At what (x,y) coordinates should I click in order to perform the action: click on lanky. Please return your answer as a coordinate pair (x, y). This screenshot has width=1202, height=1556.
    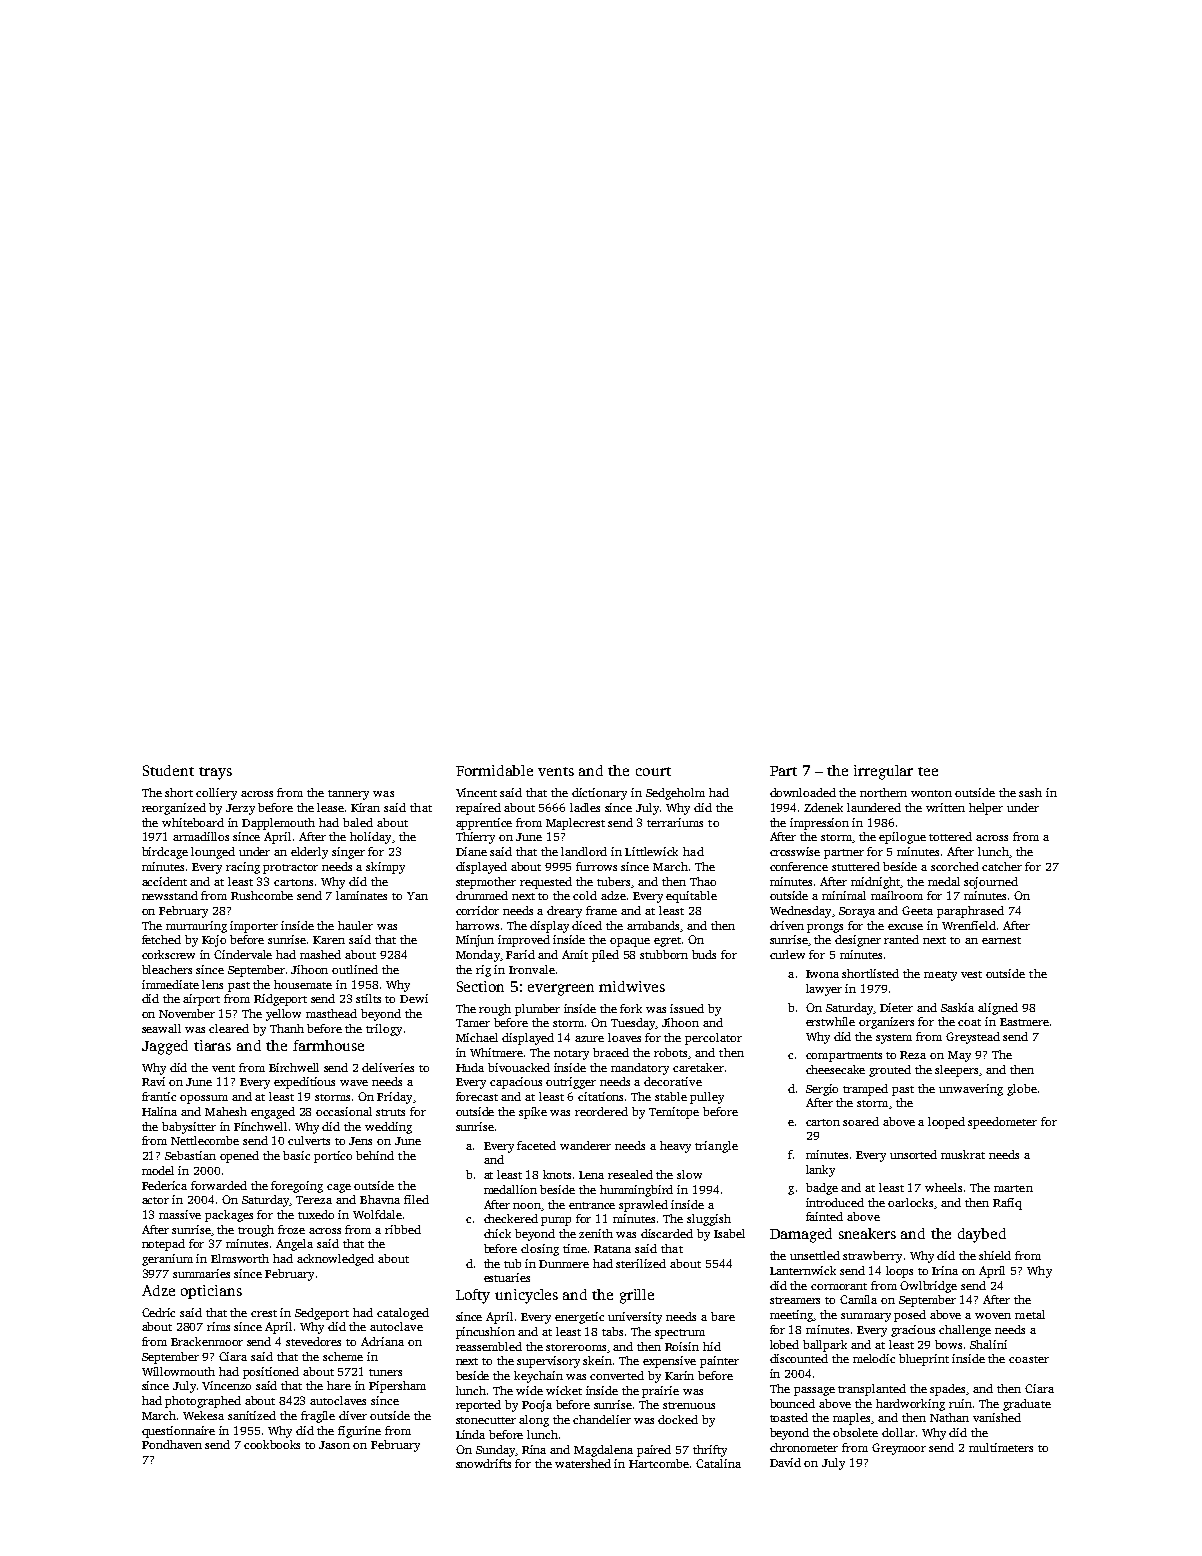
    Looking at the image, I should click on (820, 1171).
